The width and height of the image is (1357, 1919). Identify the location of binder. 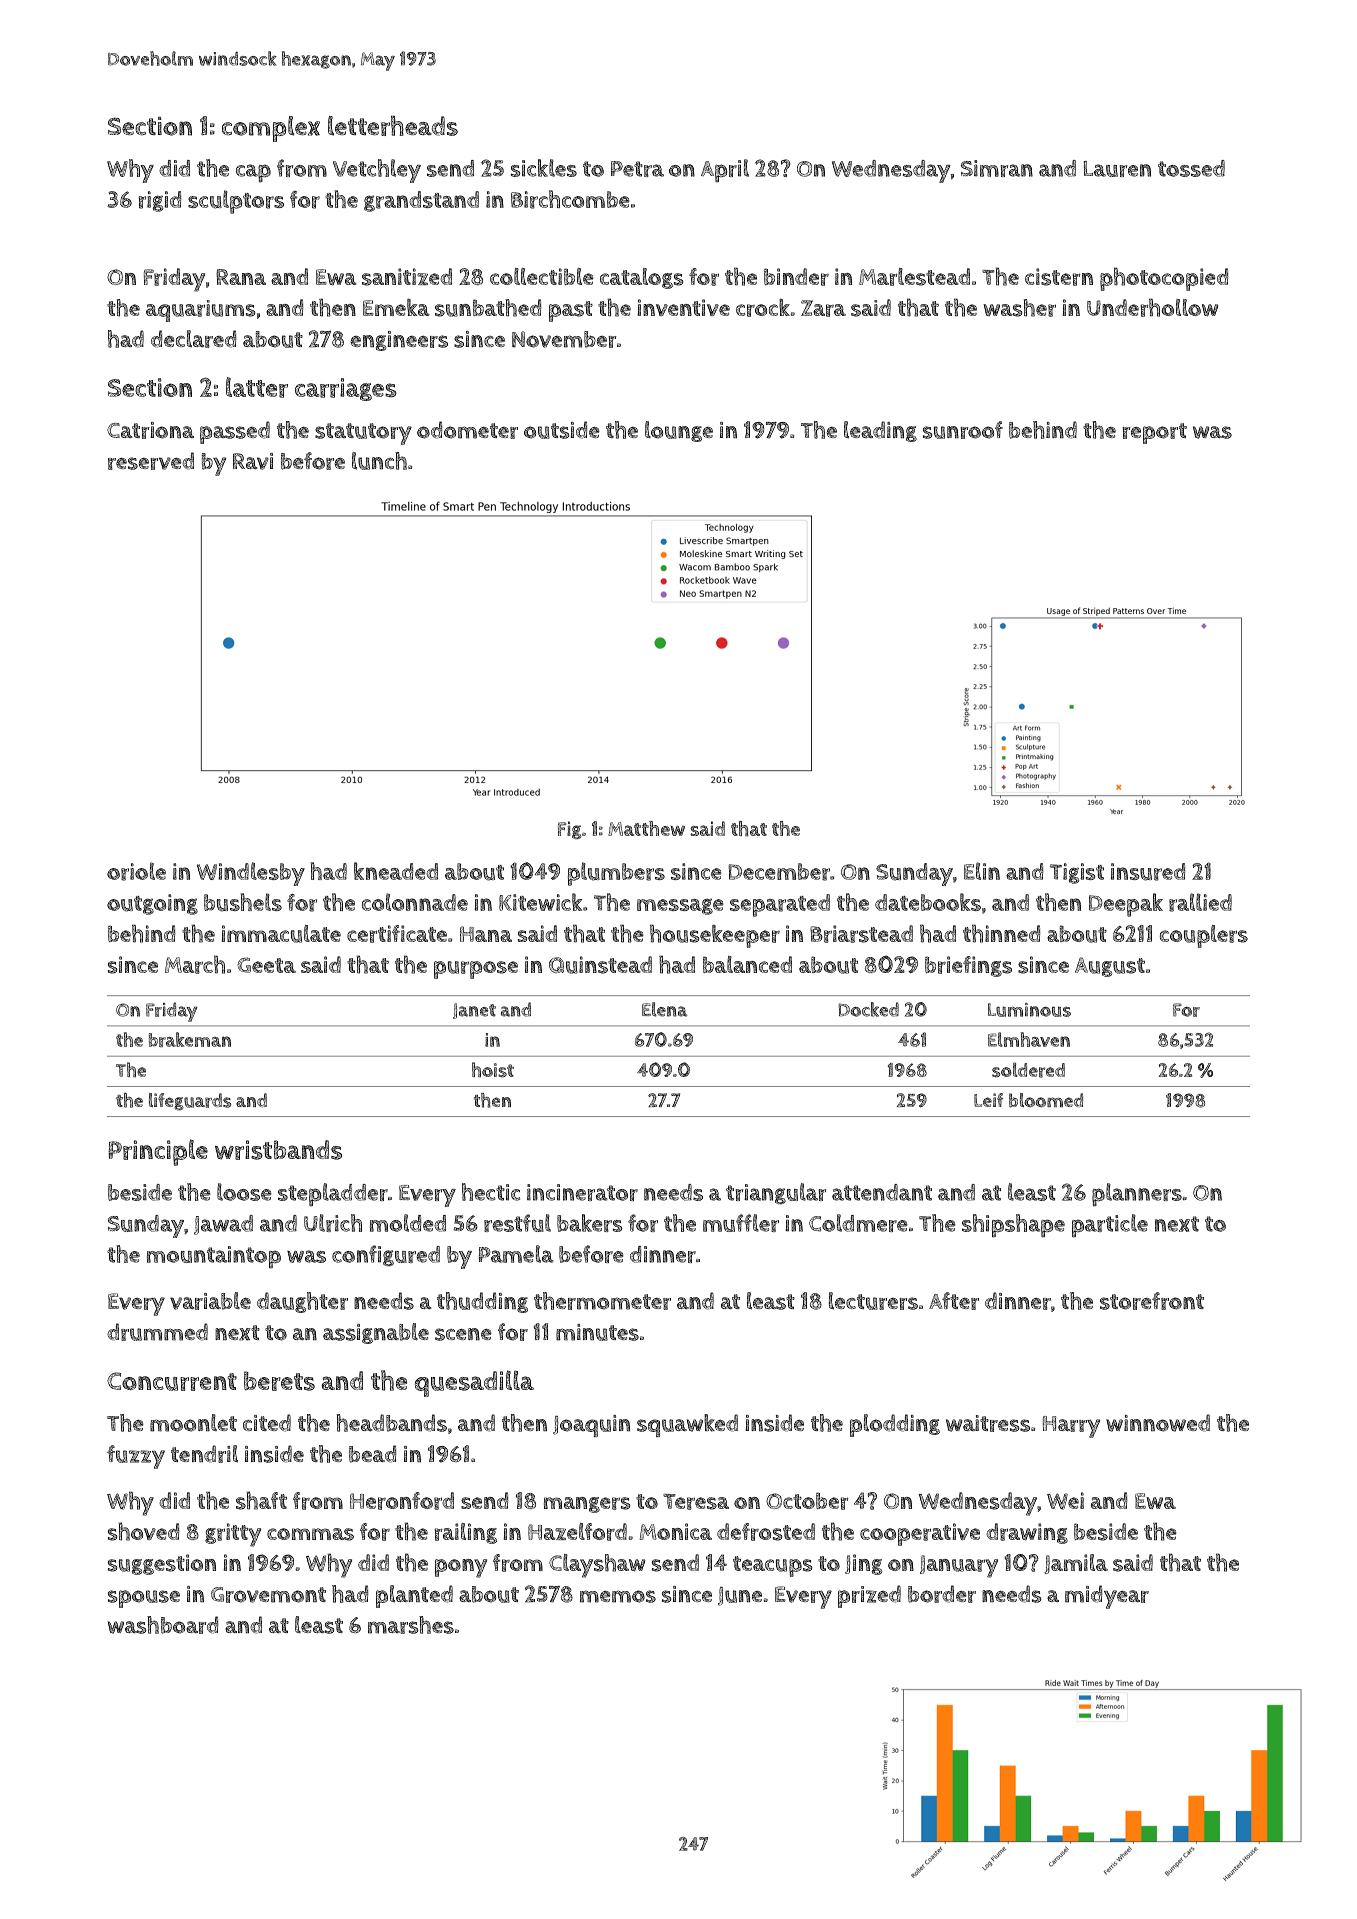
(796, 277).
